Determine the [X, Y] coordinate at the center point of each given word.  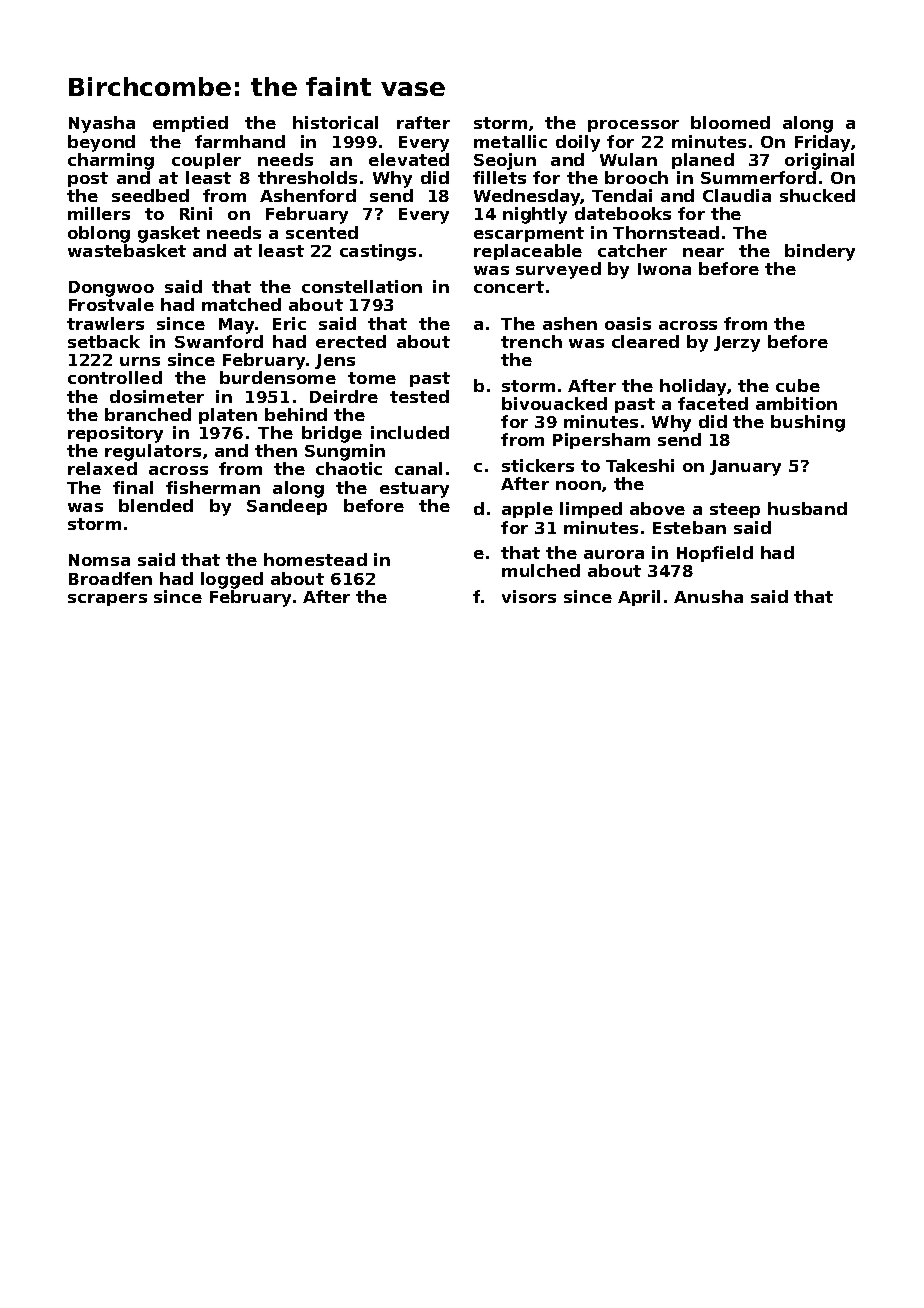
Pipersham [601, 441]
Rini [196, 213]
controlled [115, 377]
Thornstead [666, 232]
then [276, 450]
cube [798, 385]
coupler [206, 161]
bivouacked [554, 403]
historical [335, 122]
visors [529, 596]
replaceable [528, 252]
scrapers [107, 600]
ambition [796, 403]
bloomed [730, 122]
